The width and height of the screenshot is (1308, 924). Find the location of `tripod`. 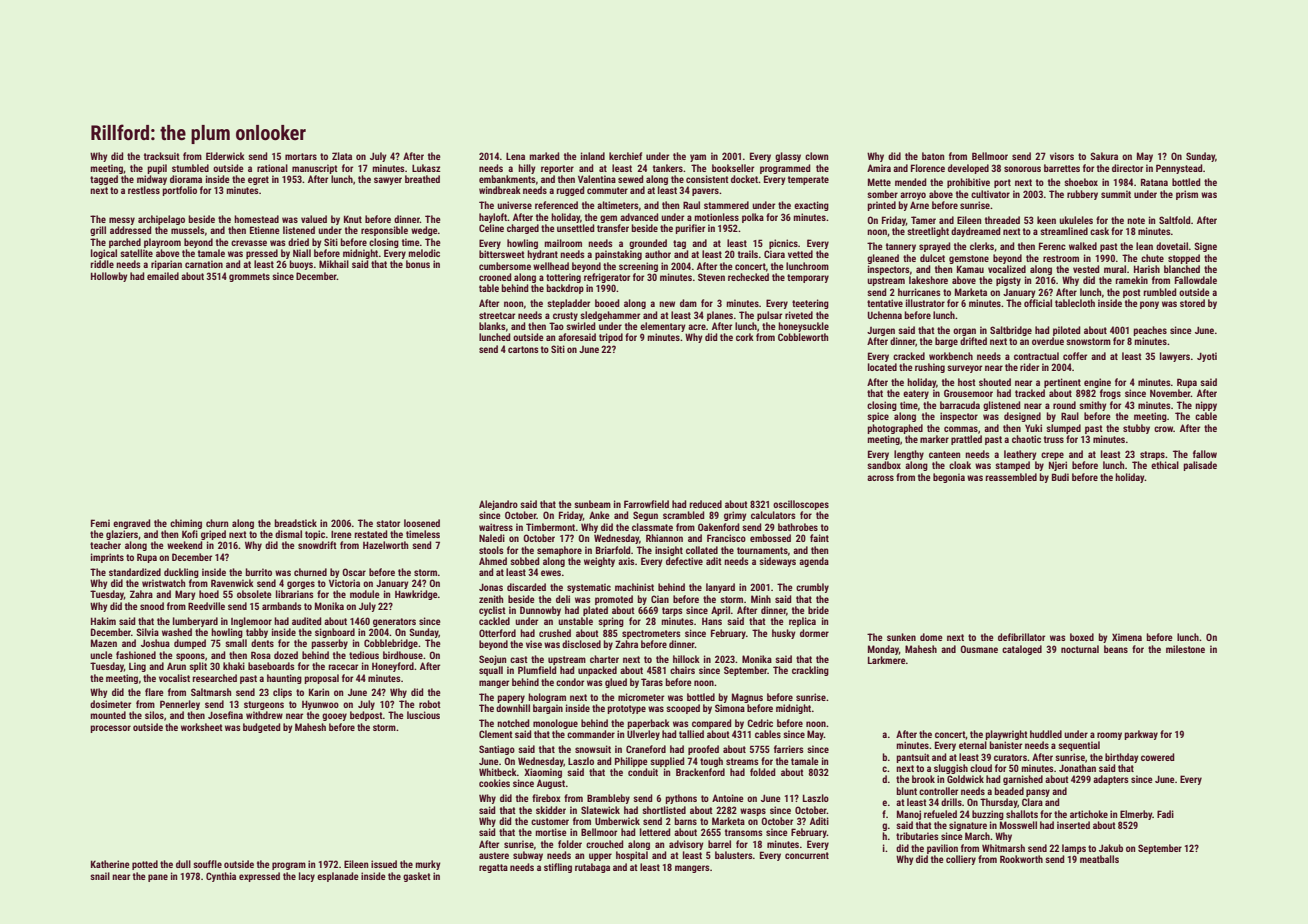

tripod is located at coordinates (611, 338).
